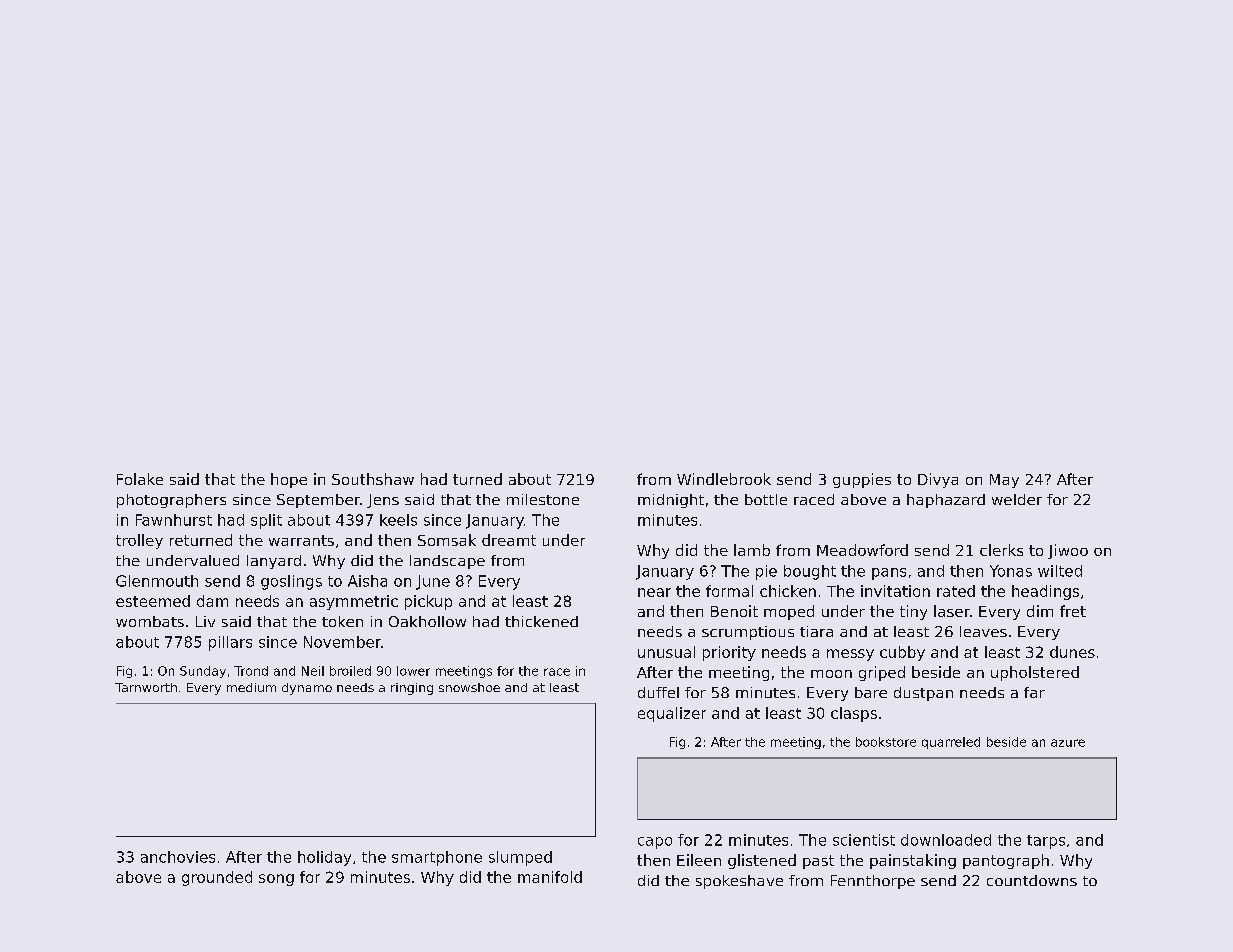 The image size is (1233, 952). I want to click on bookstore, so click(886, 742).
